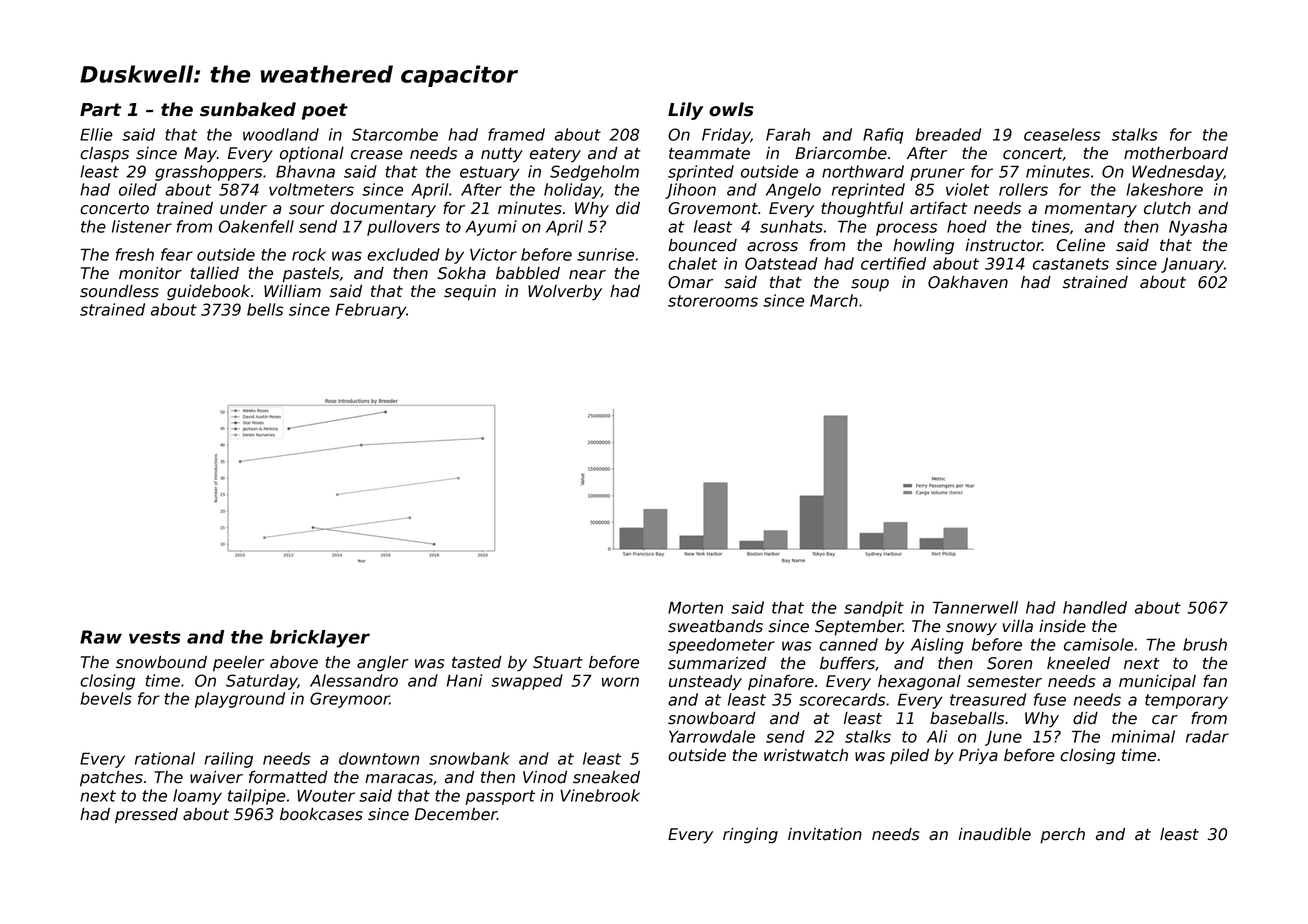  Describe the element at coordinates (321, 814) in the page. I see `bookcases` at that location.
